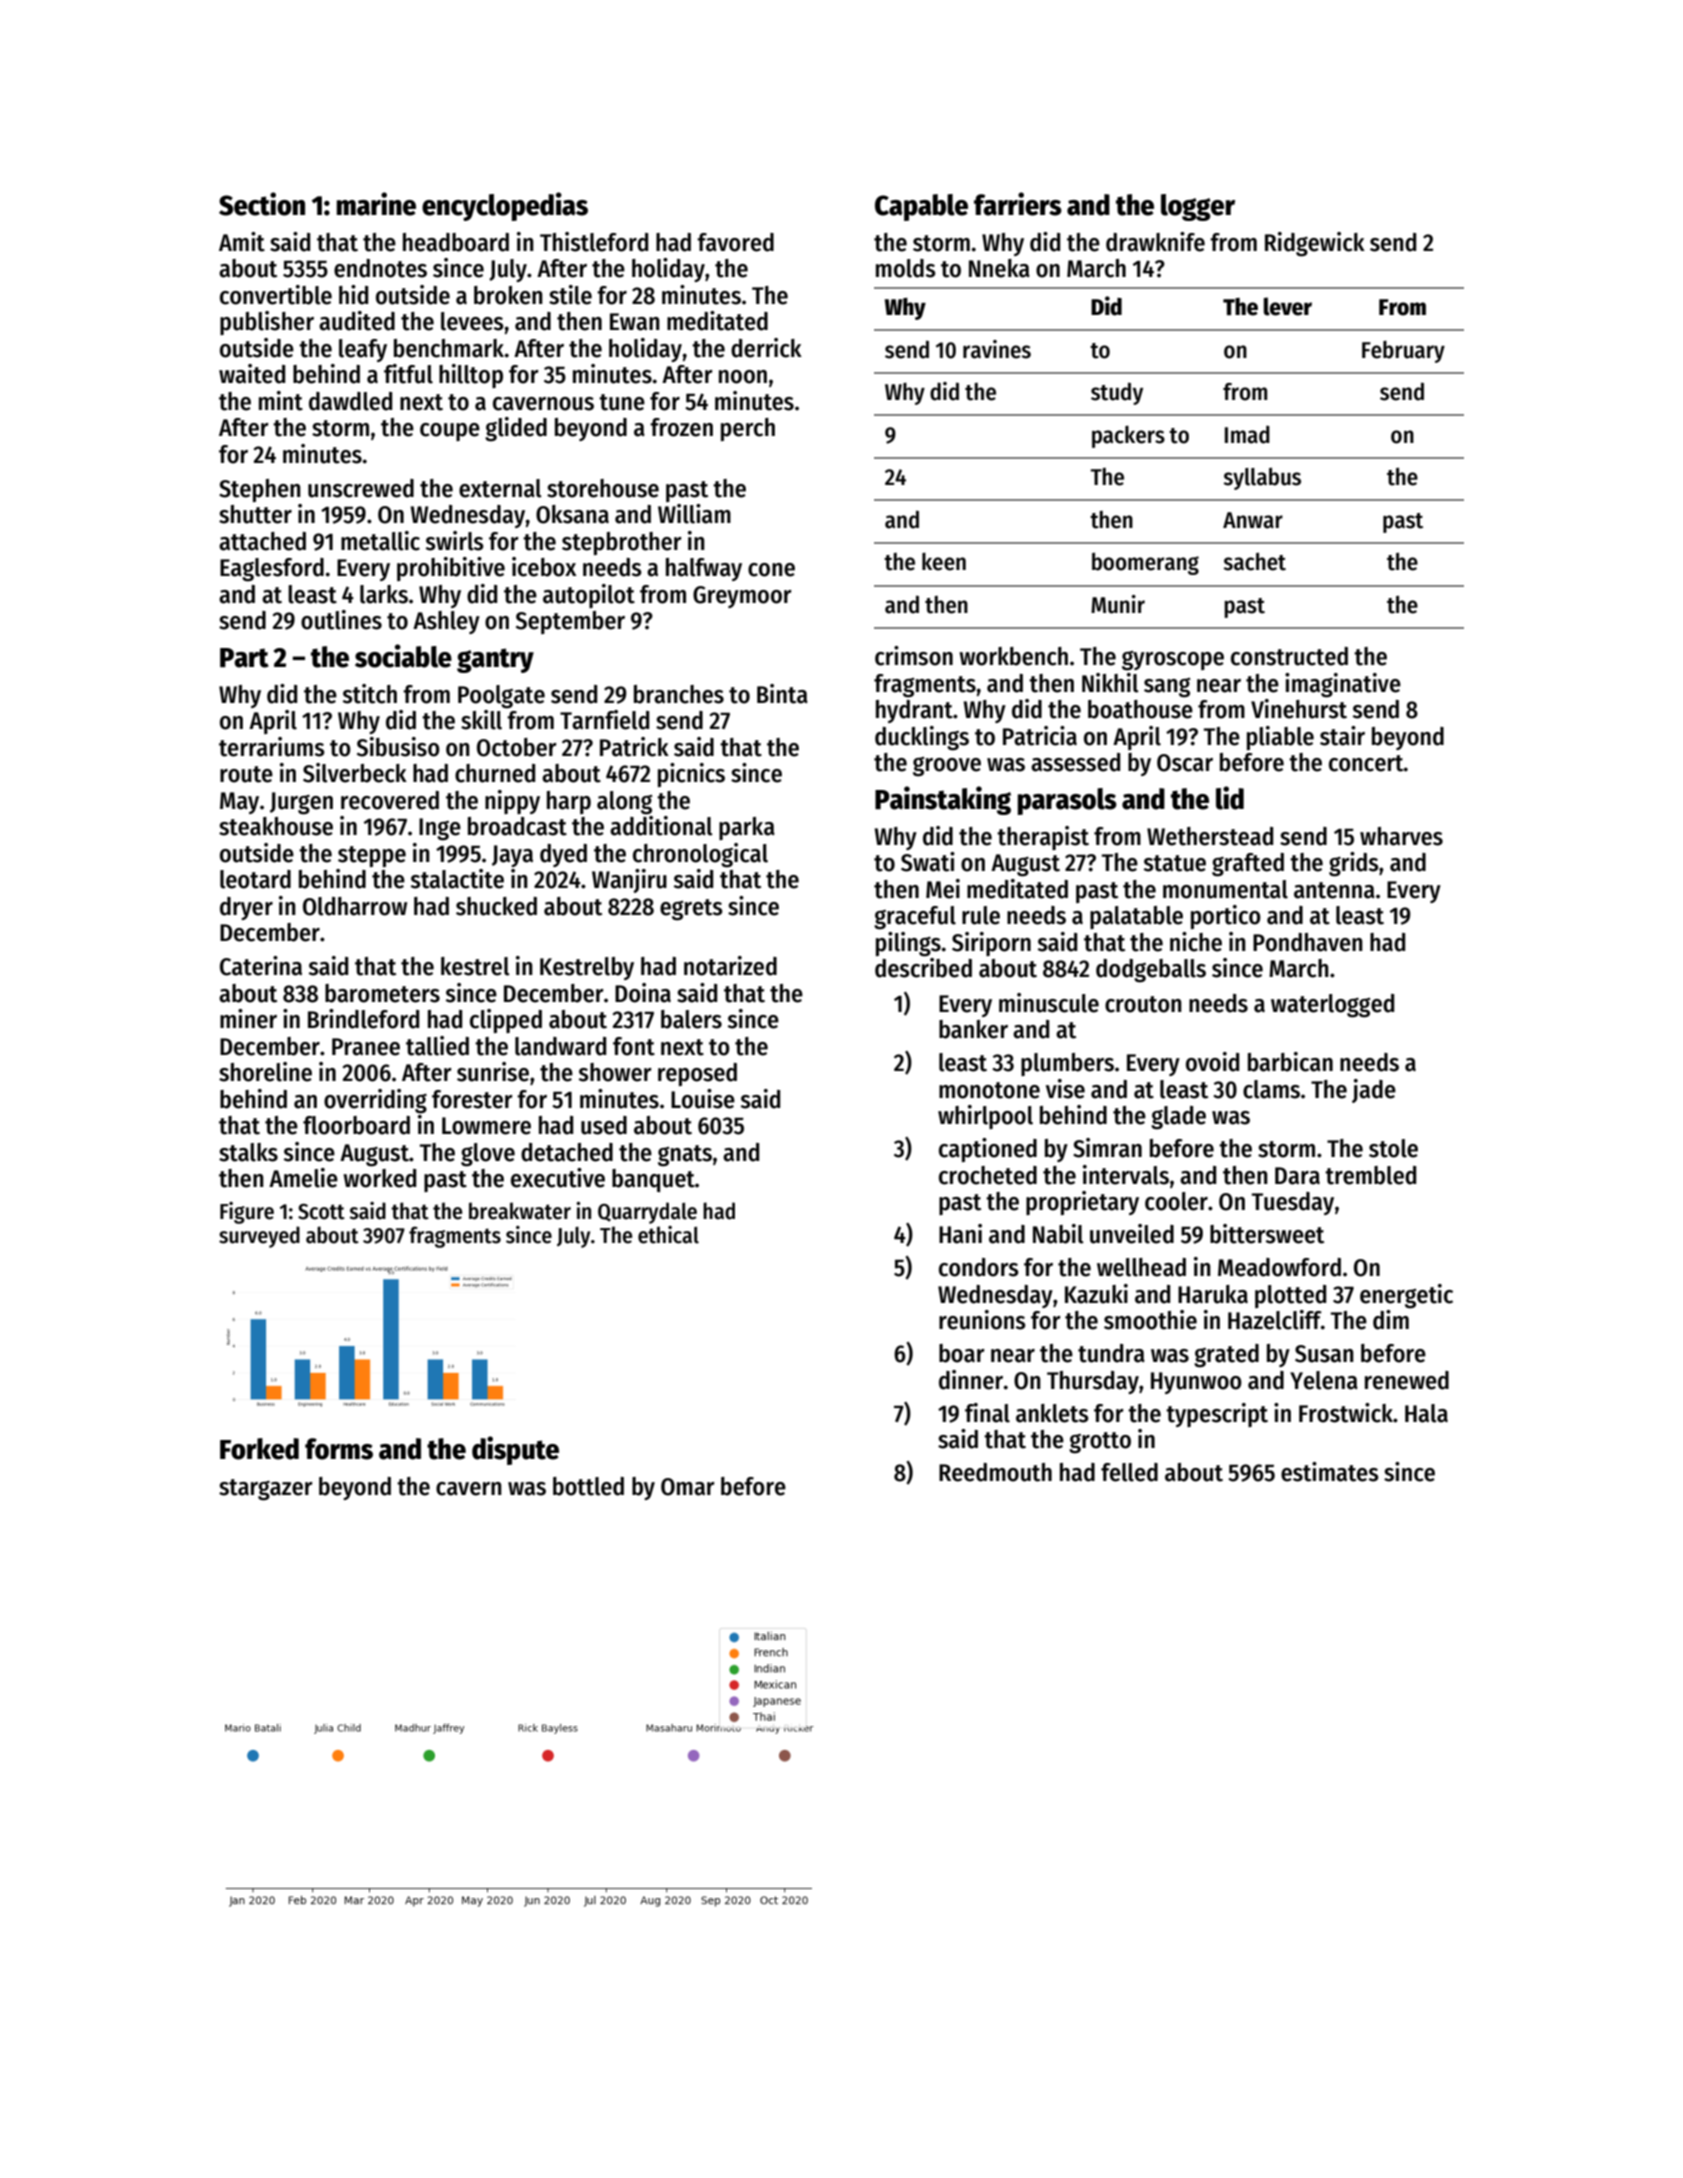 Image resolution: width=1683 pixels, height=2178 pixels. I want to click on Kazuki, so click(1096, 1294).
